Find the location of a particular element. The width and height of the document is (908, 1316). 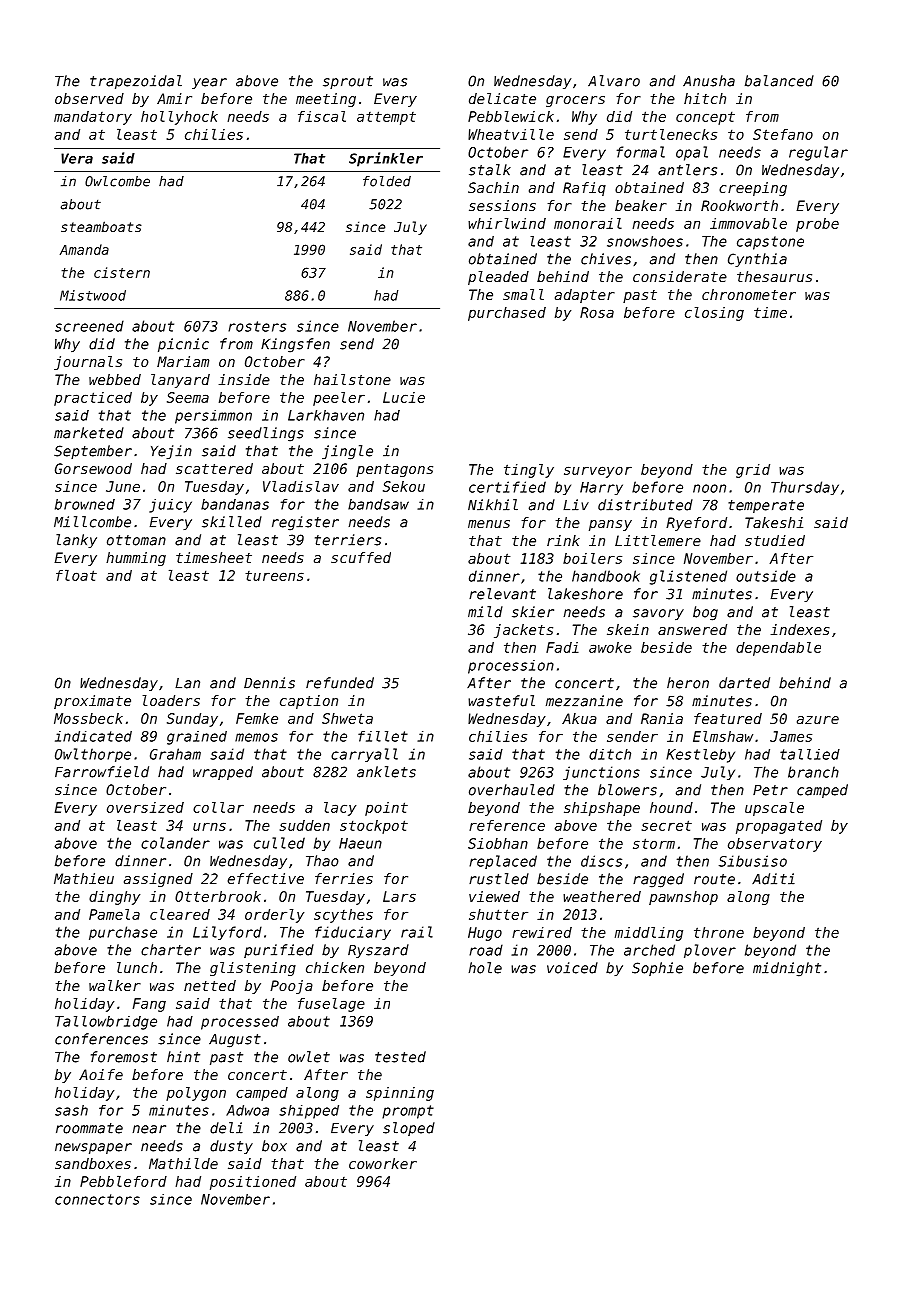

considerate is located at coordinates (680, 276).
